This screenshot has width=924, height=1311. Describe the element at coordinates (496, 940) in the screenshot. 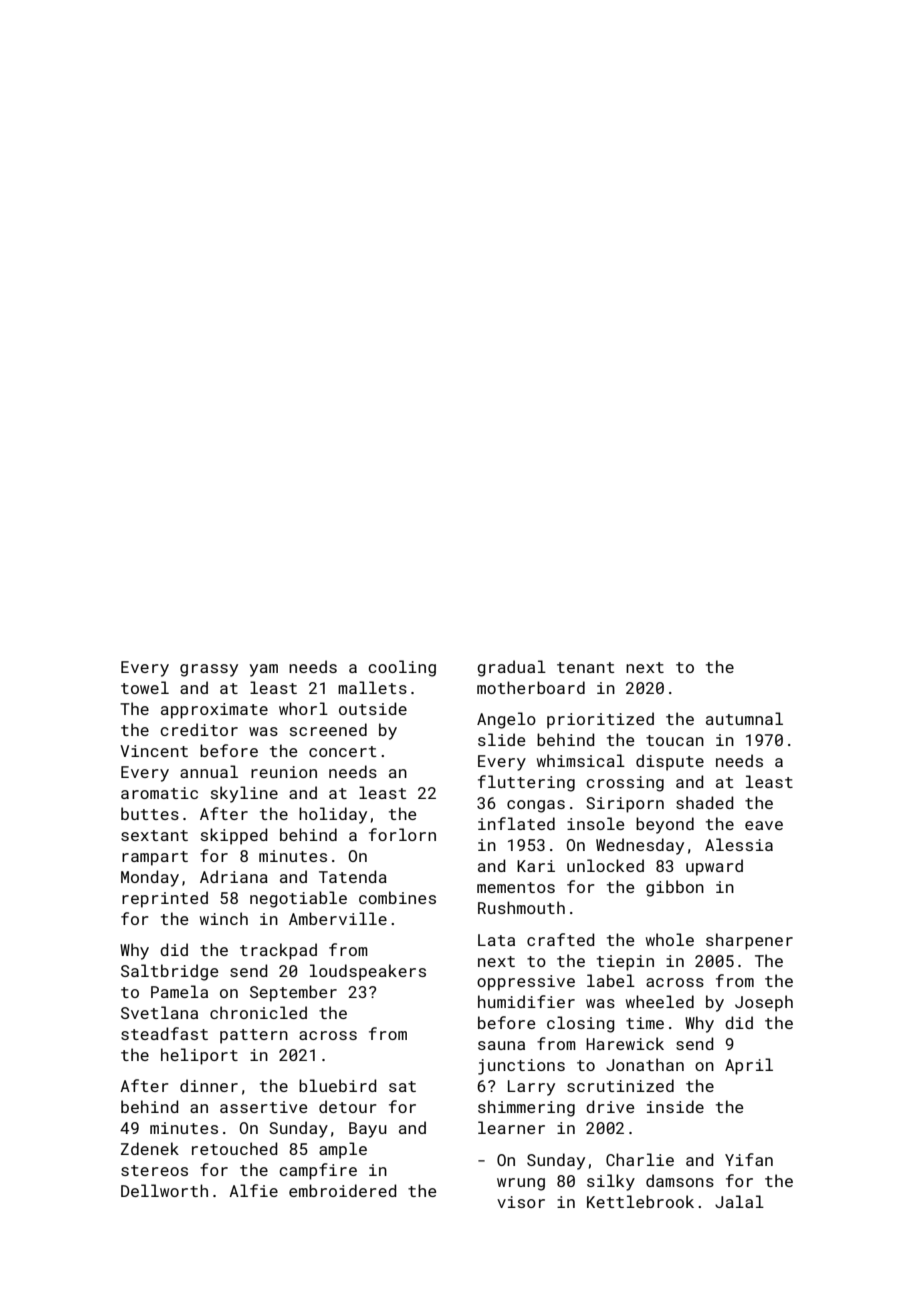

I see `Lata` at that location.
